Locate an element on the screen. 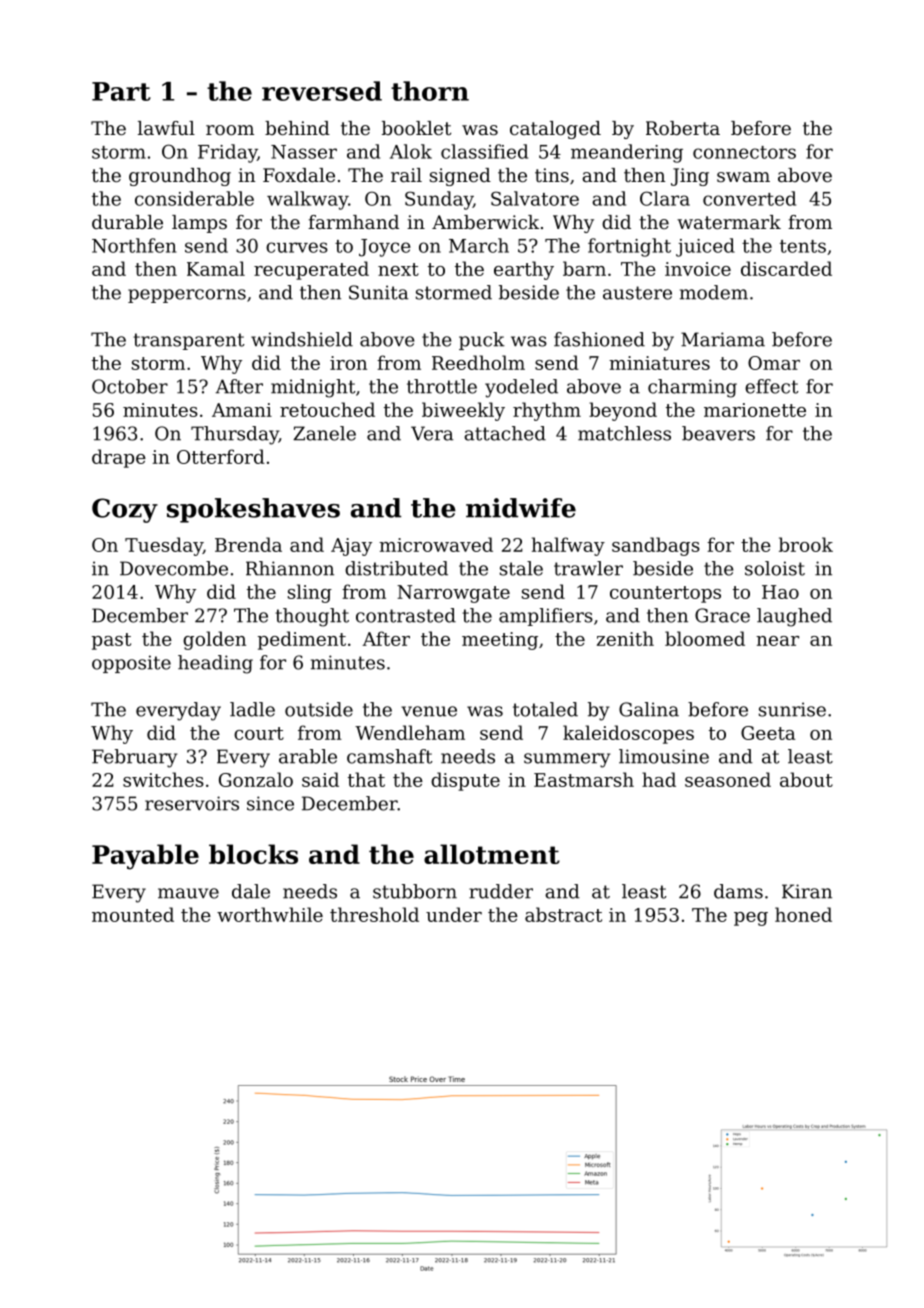 Image resolution: width=924 pixels, height=1308 pixels. modem is located at coordinates (714, 292).
